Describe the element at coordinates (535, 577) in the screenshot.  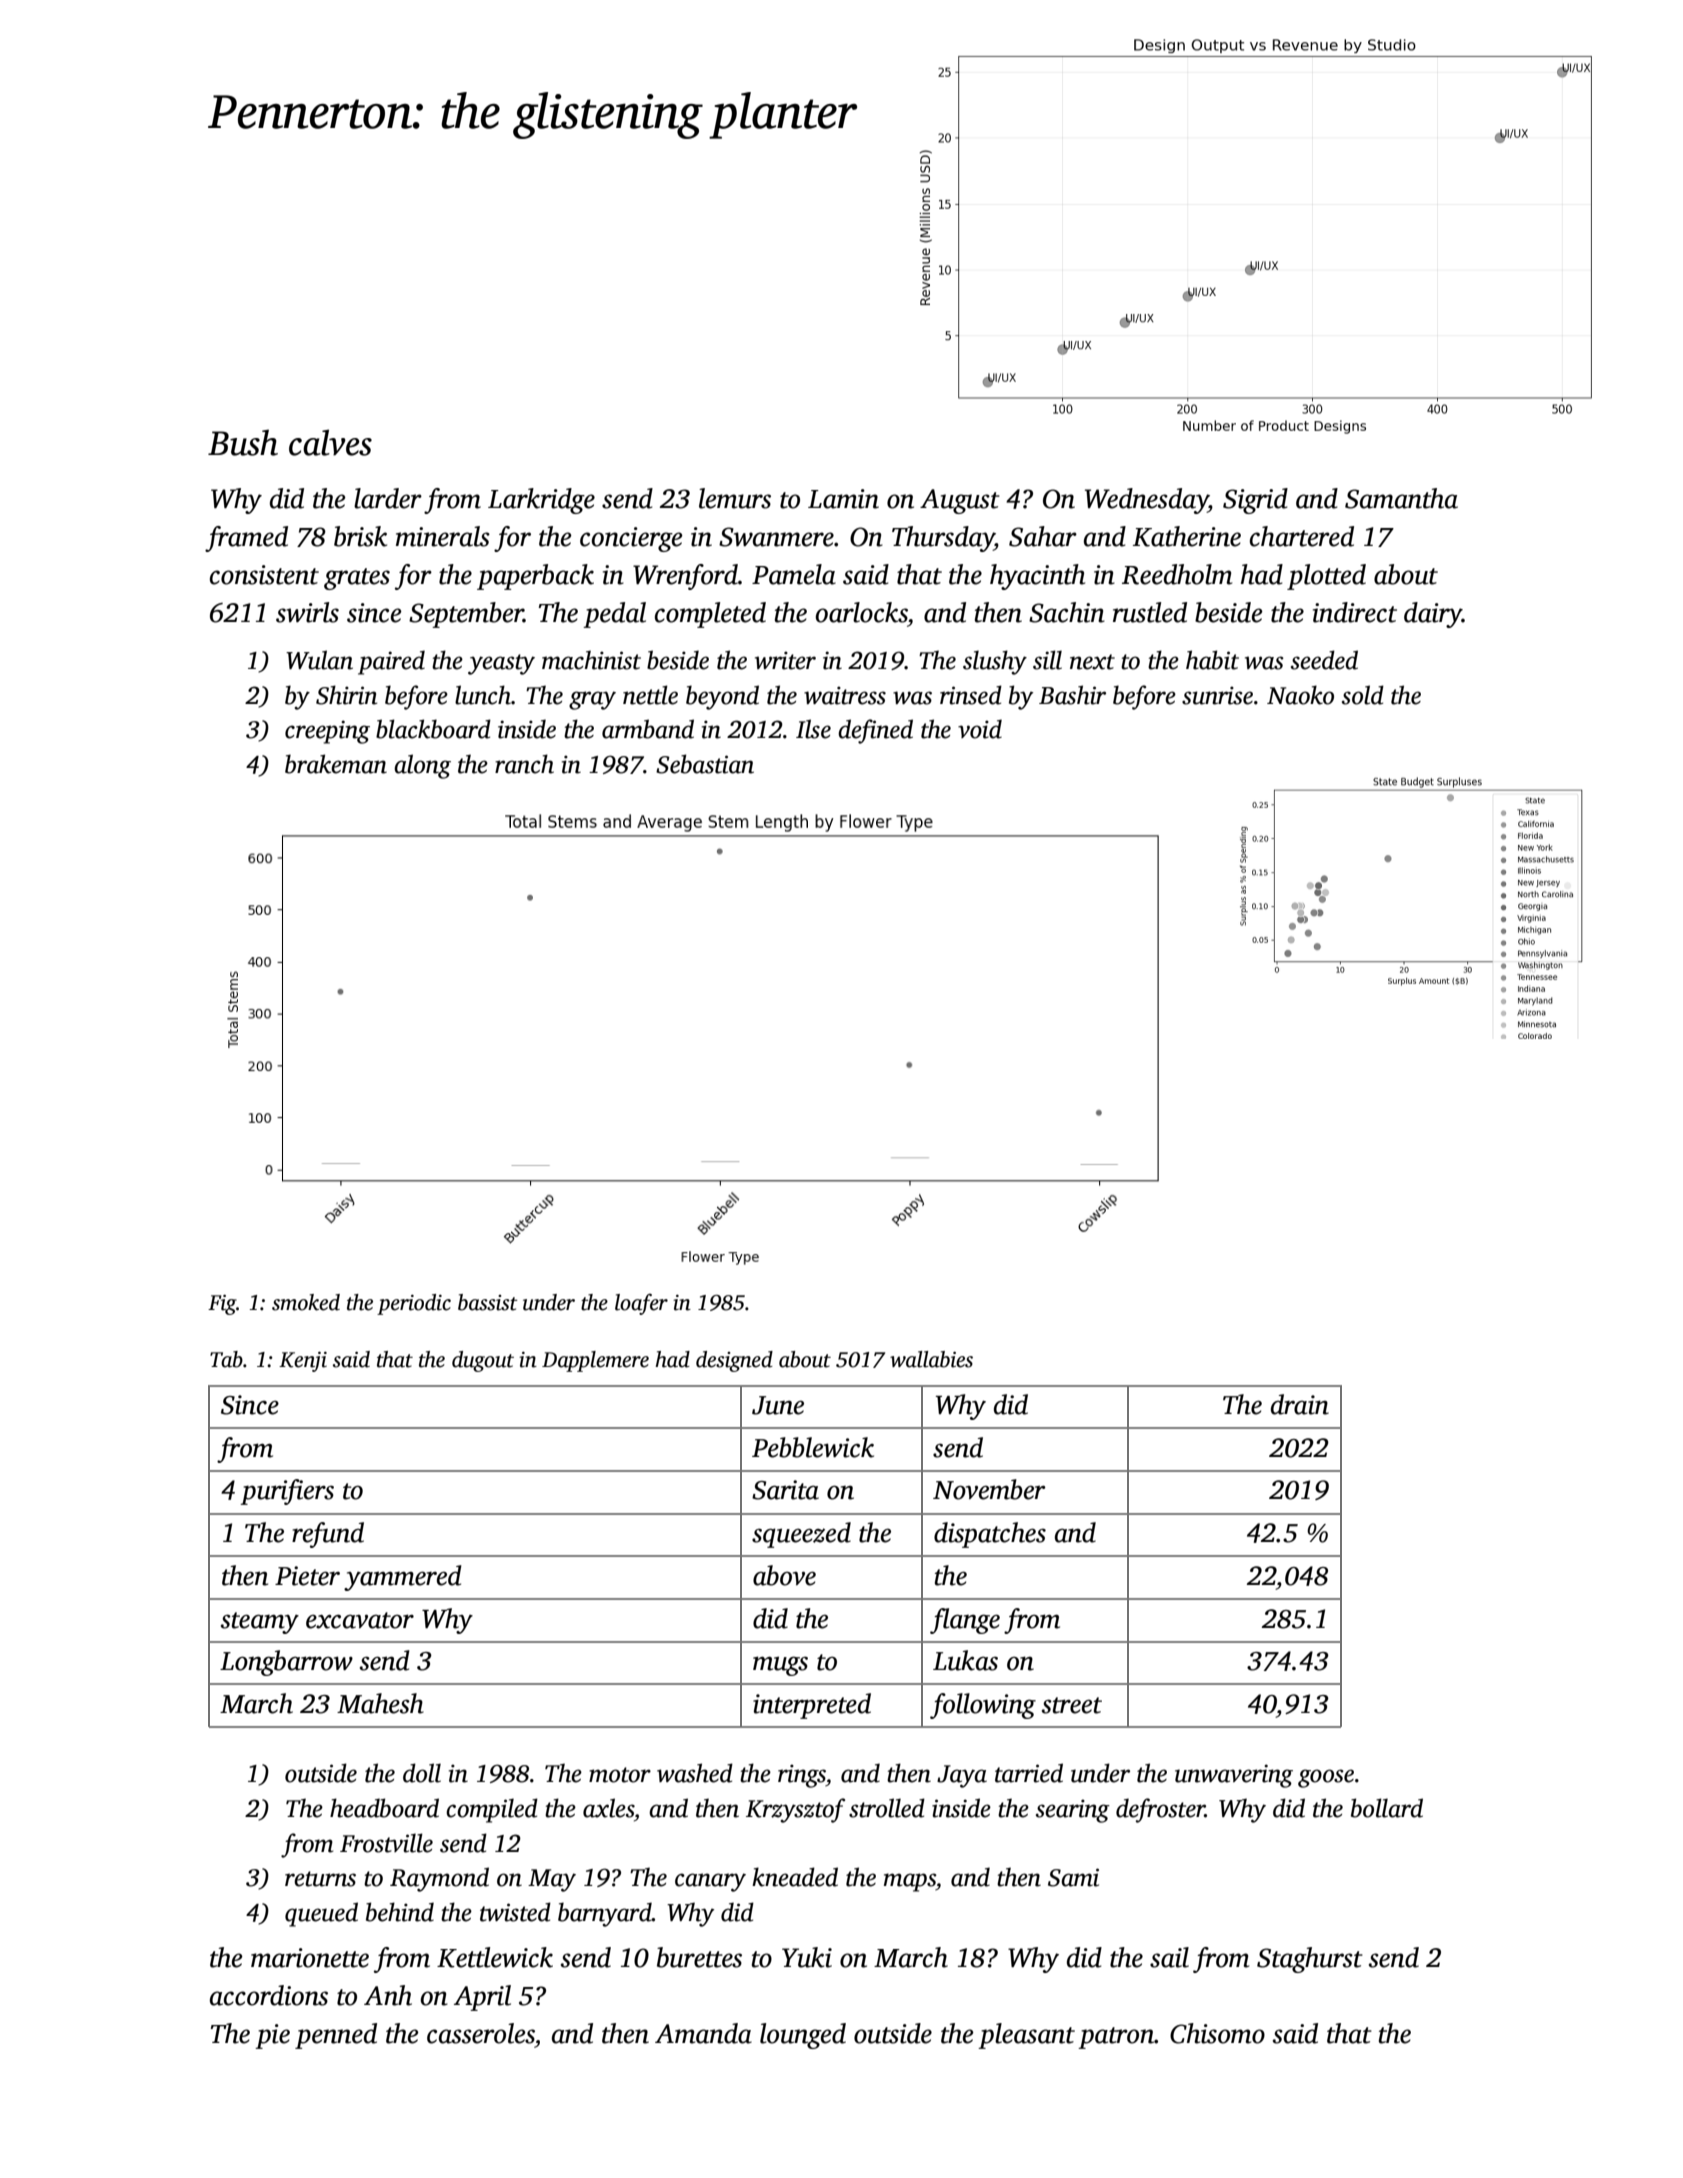
I see `paperback` at that location.
